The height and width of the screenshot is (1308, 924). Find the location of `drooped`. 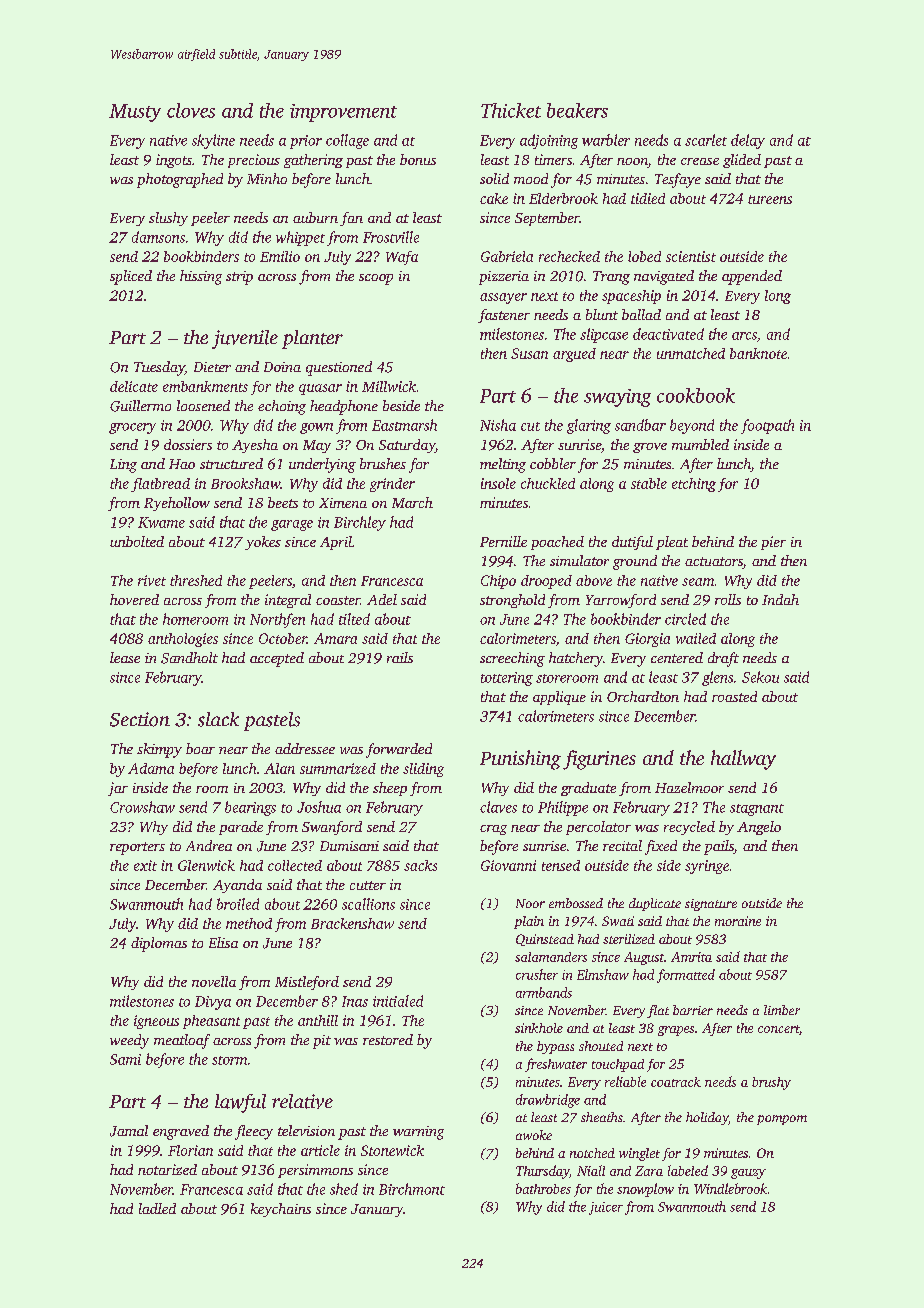

drooped is located at coordinates (546, 582).
